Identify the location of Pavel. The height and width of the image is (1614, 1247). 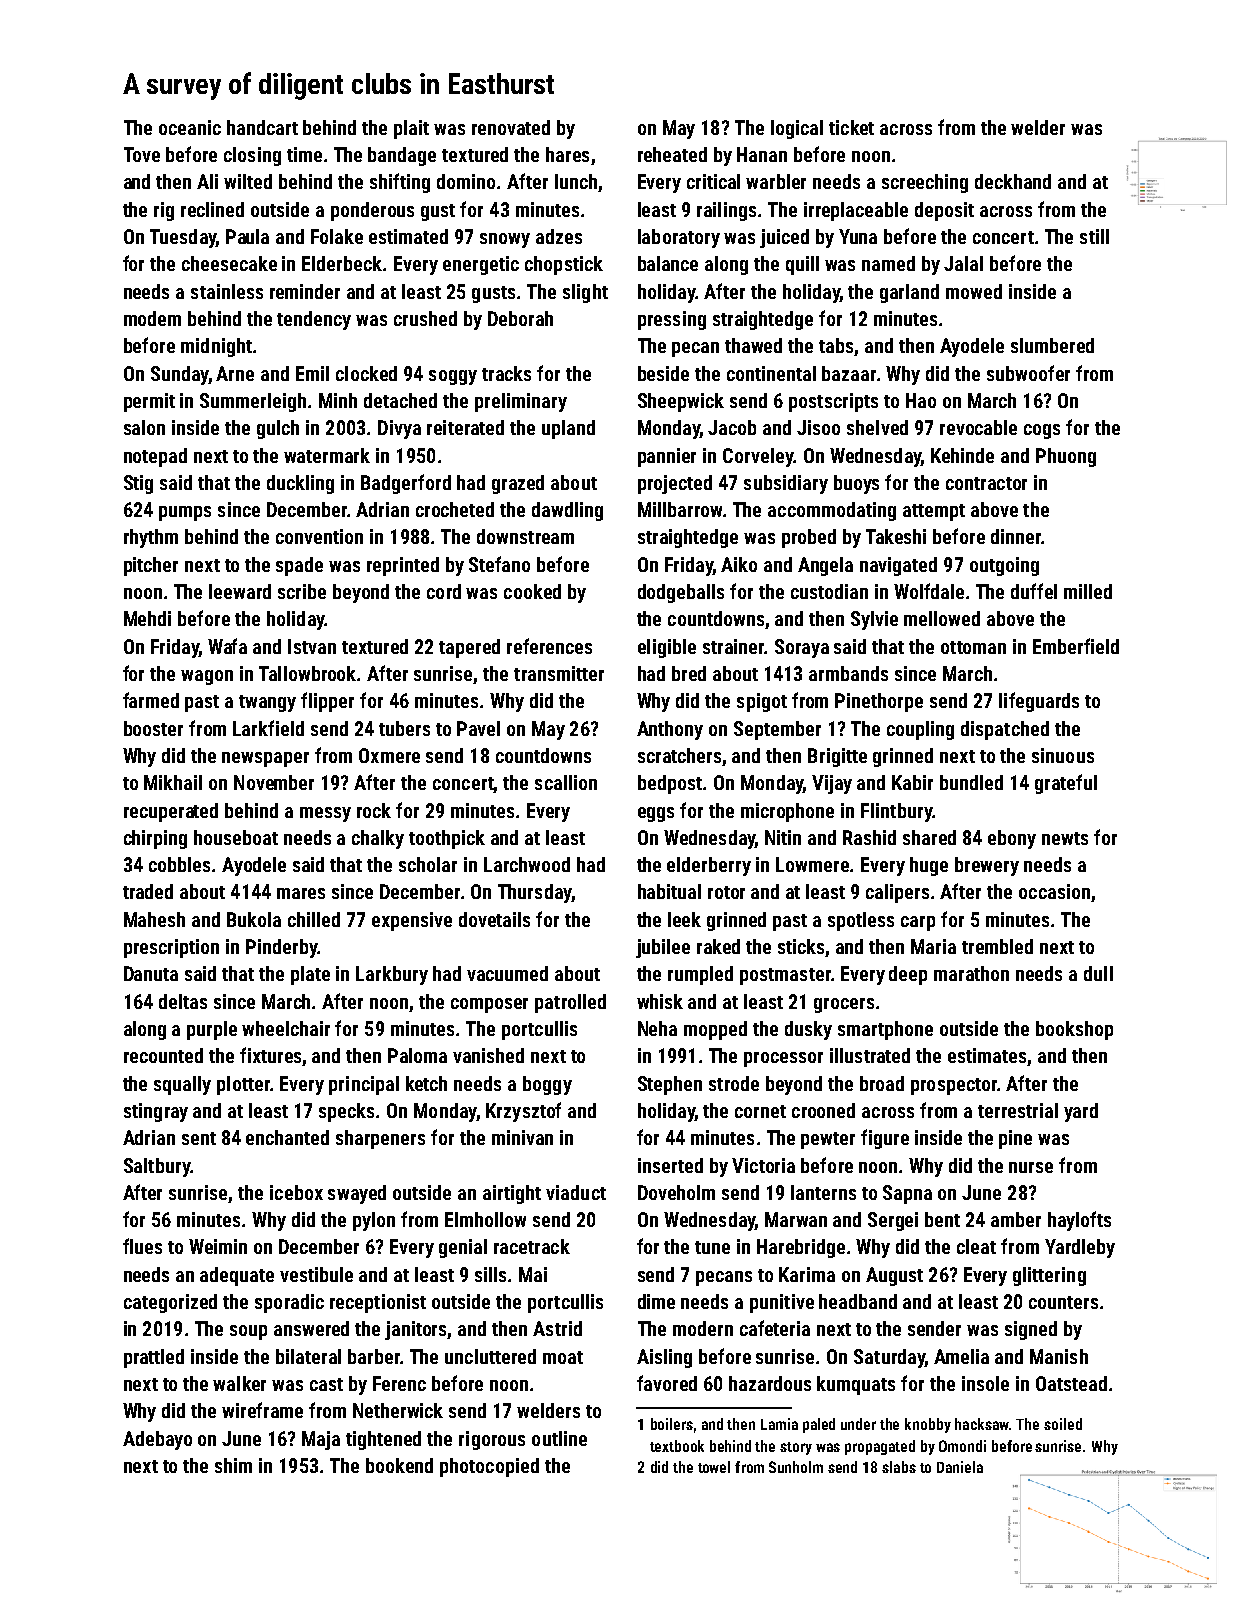
(478, 728).
